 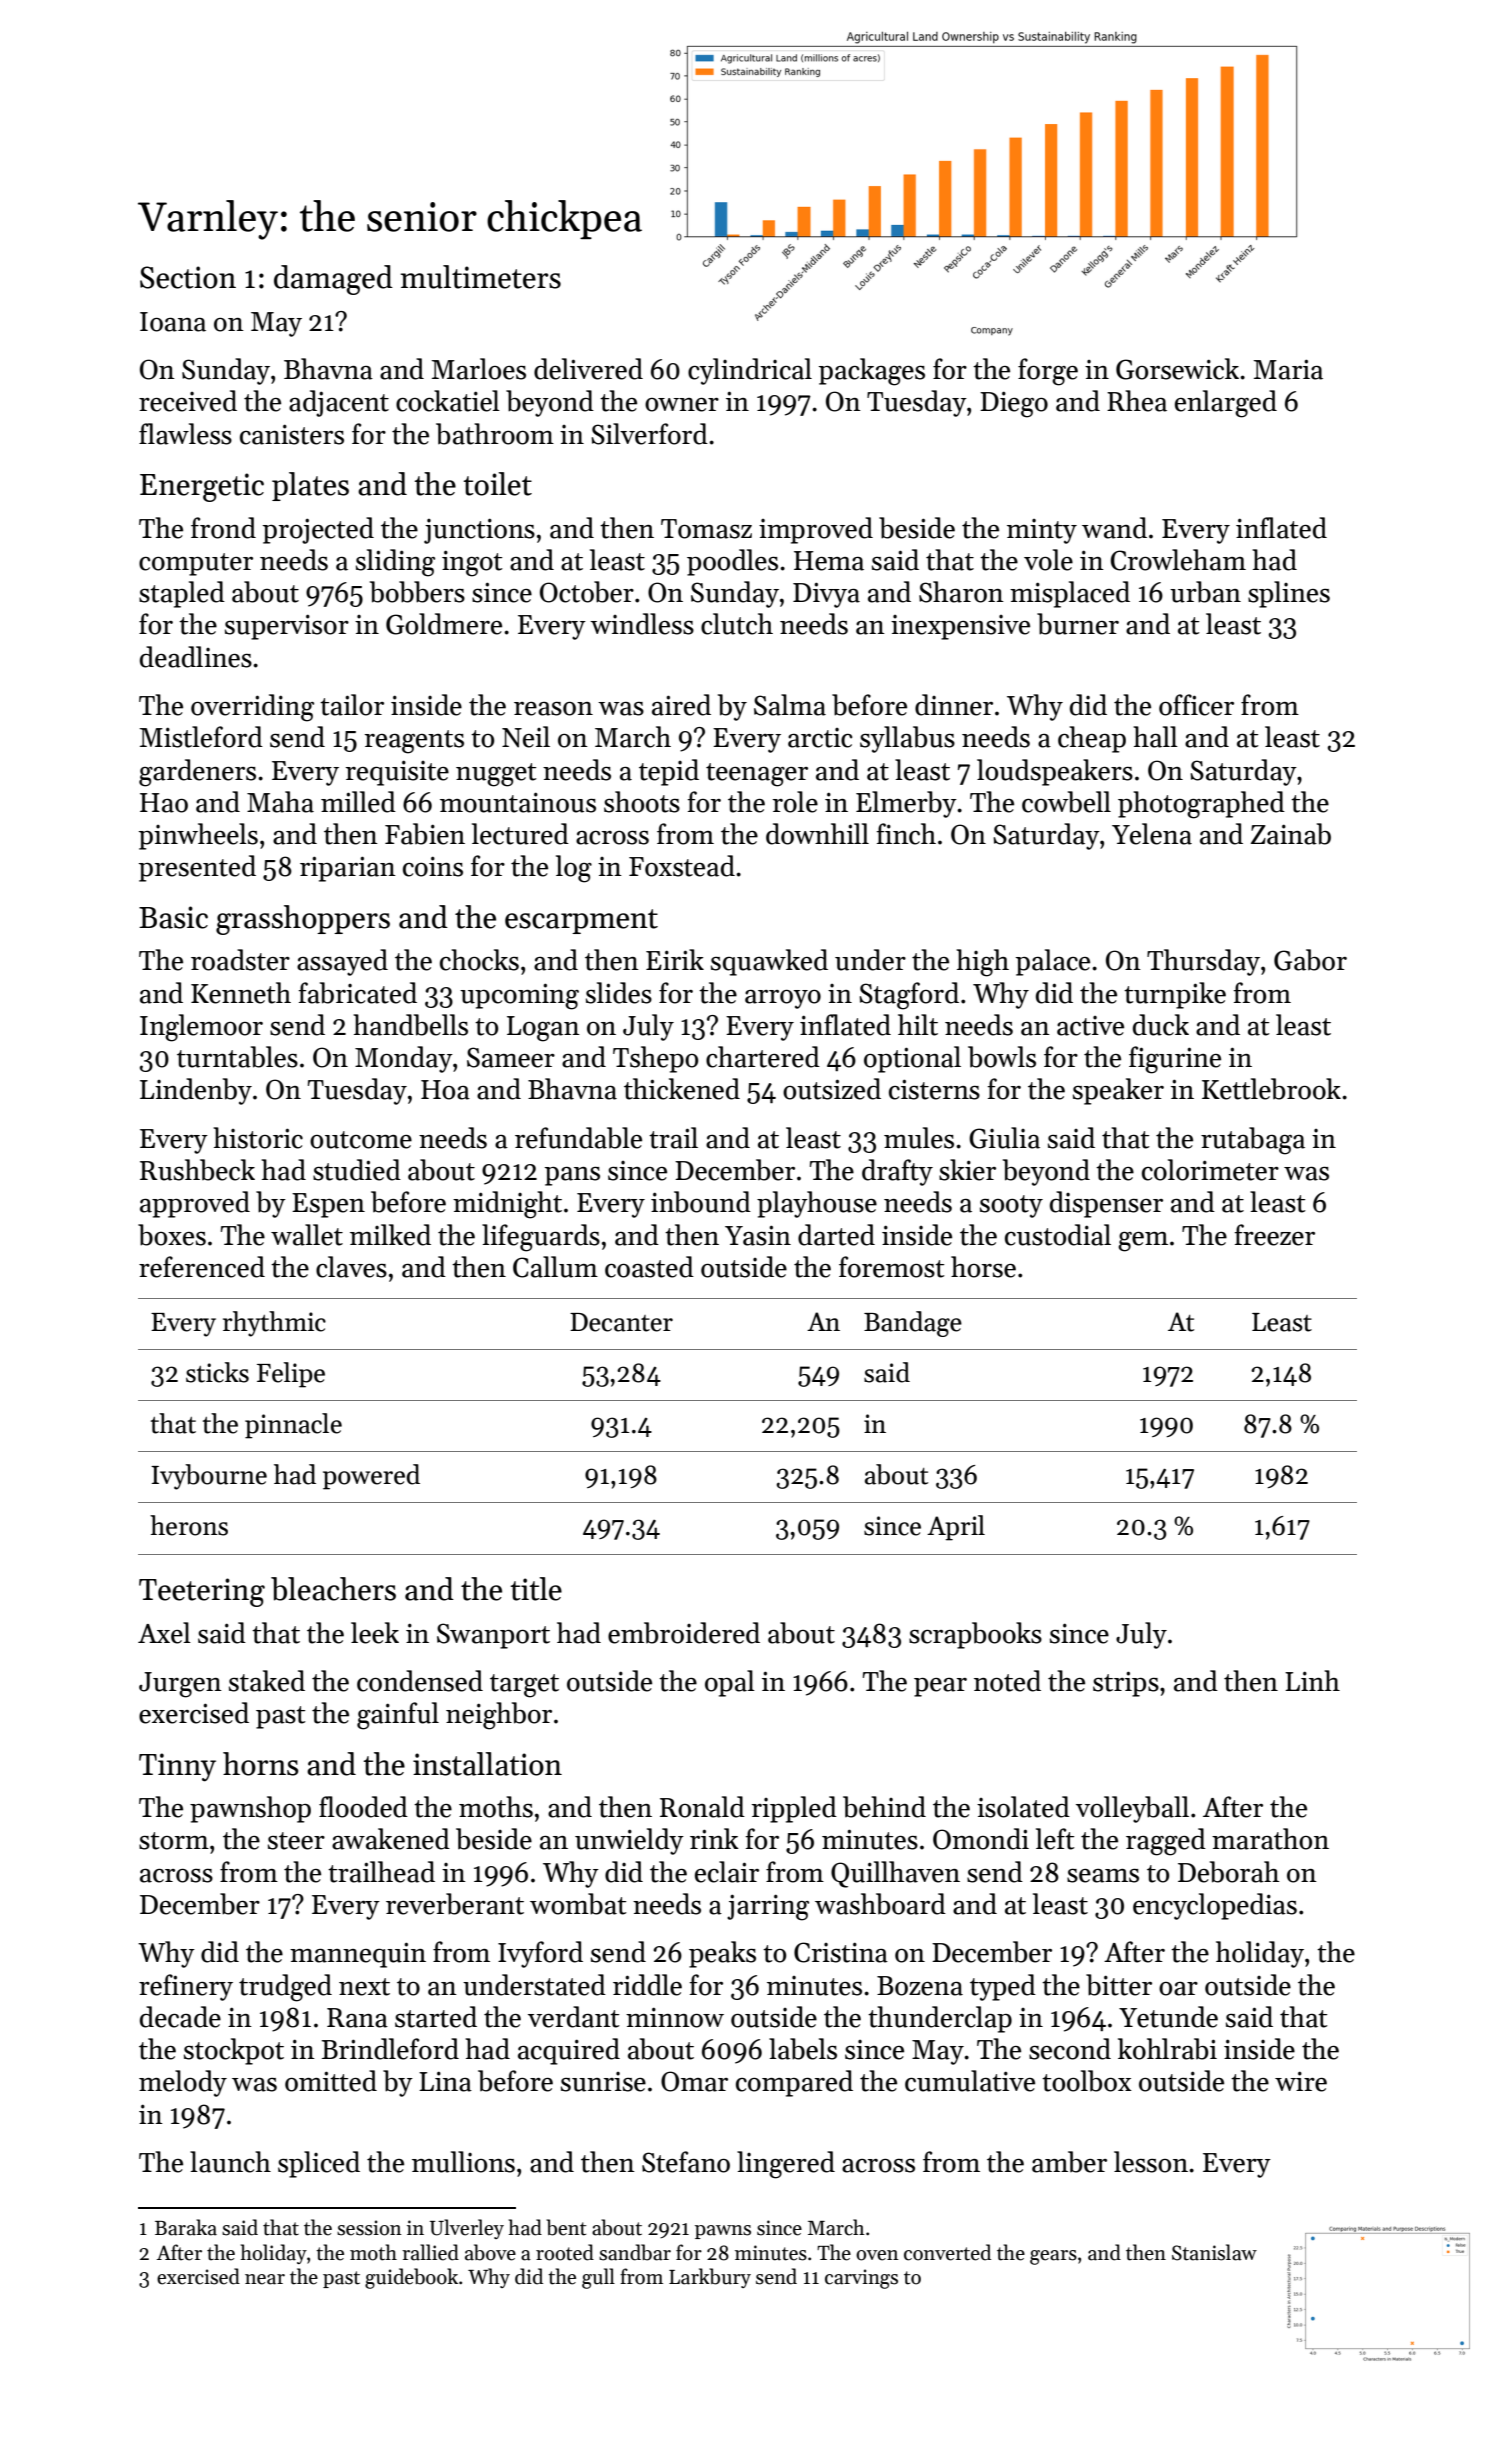 I want to click on Maria, so click(x=1288, y=369).
